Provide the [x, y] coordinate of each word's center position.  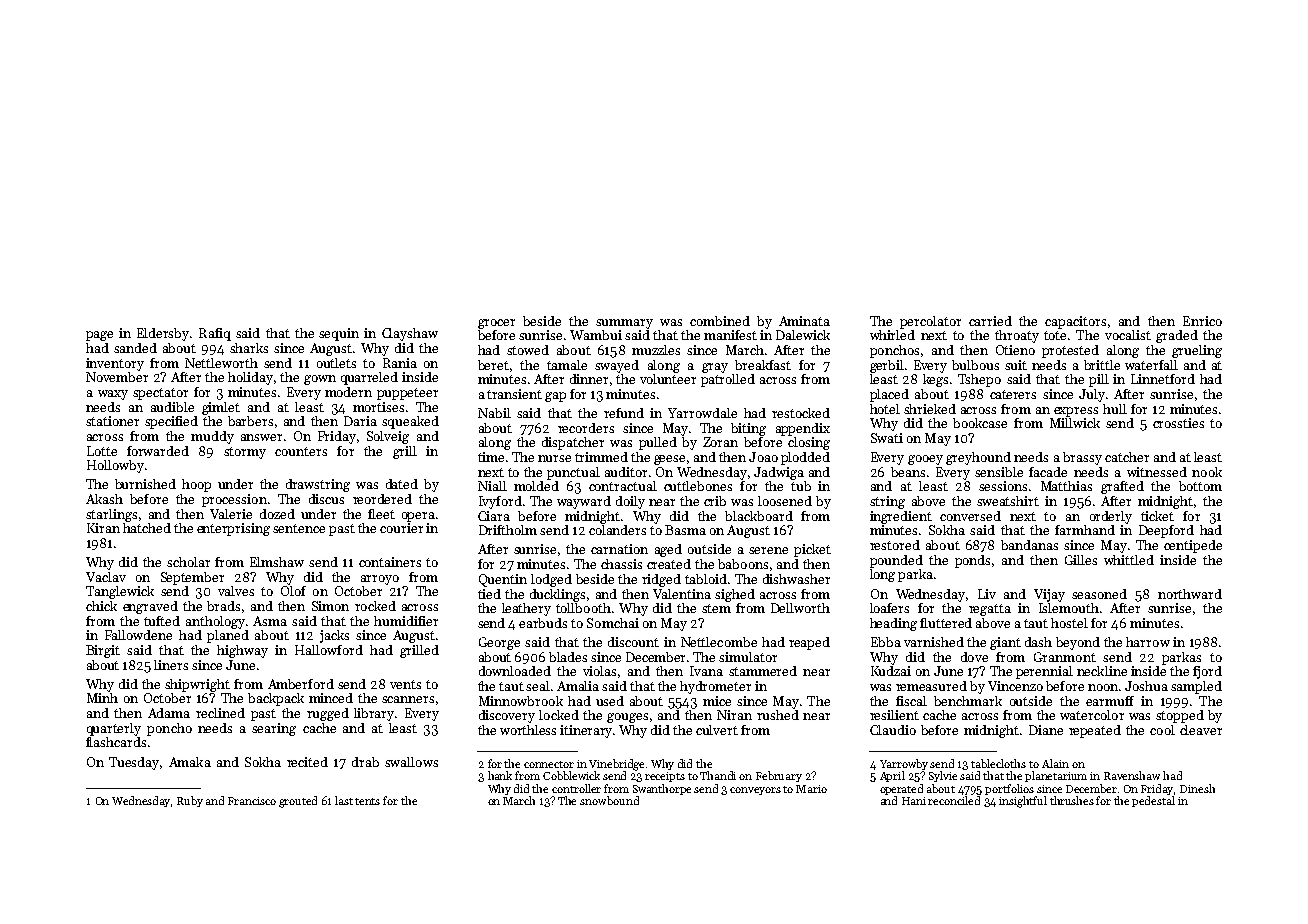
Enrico [1202, 321]
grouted [298, 802]
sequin [339, 334]
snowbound [609, 800]
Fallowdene [138, 635]
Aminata [804, 321]
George [499, 643]
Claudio [893, 730]
